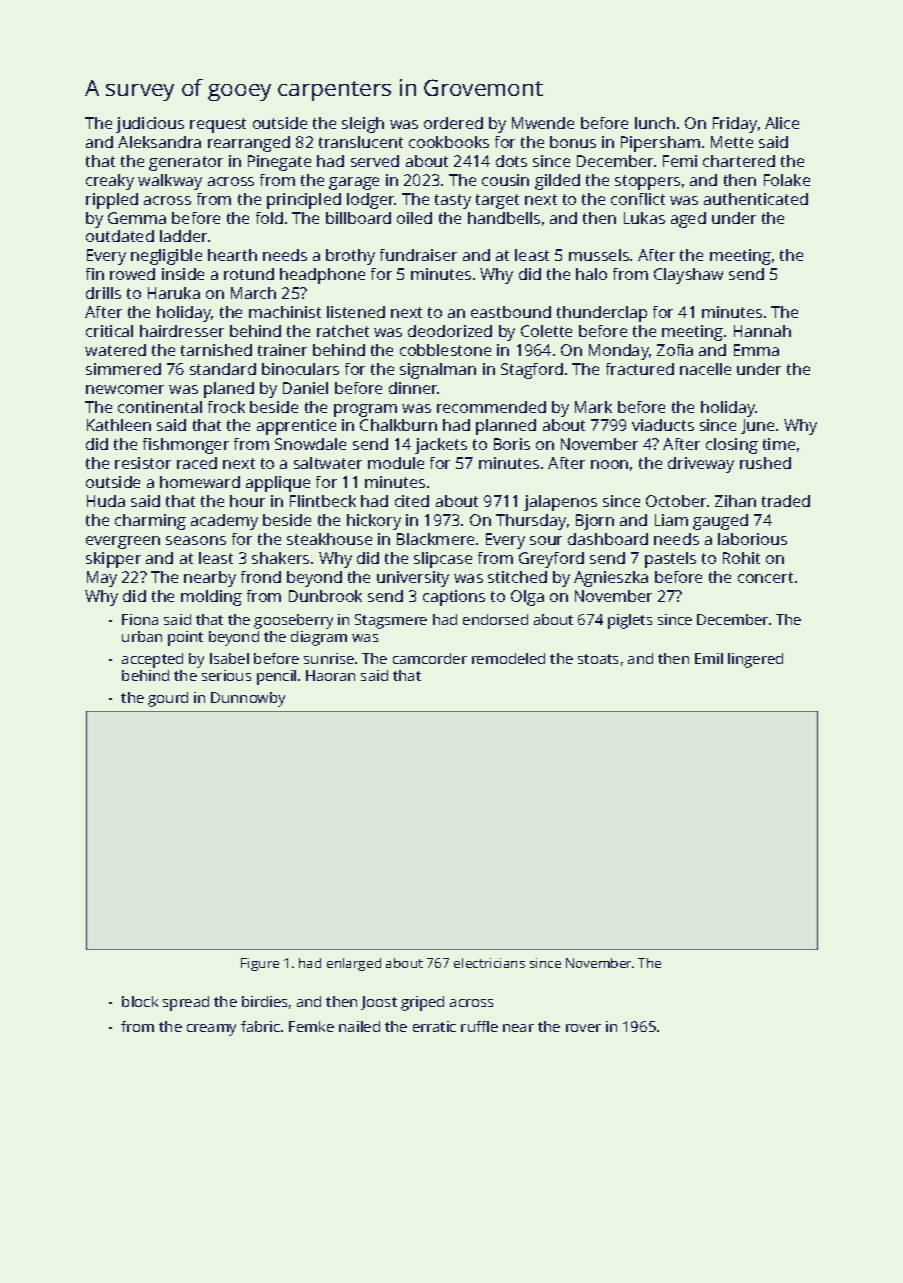  I want to click on accepted, so click(152, 660).
